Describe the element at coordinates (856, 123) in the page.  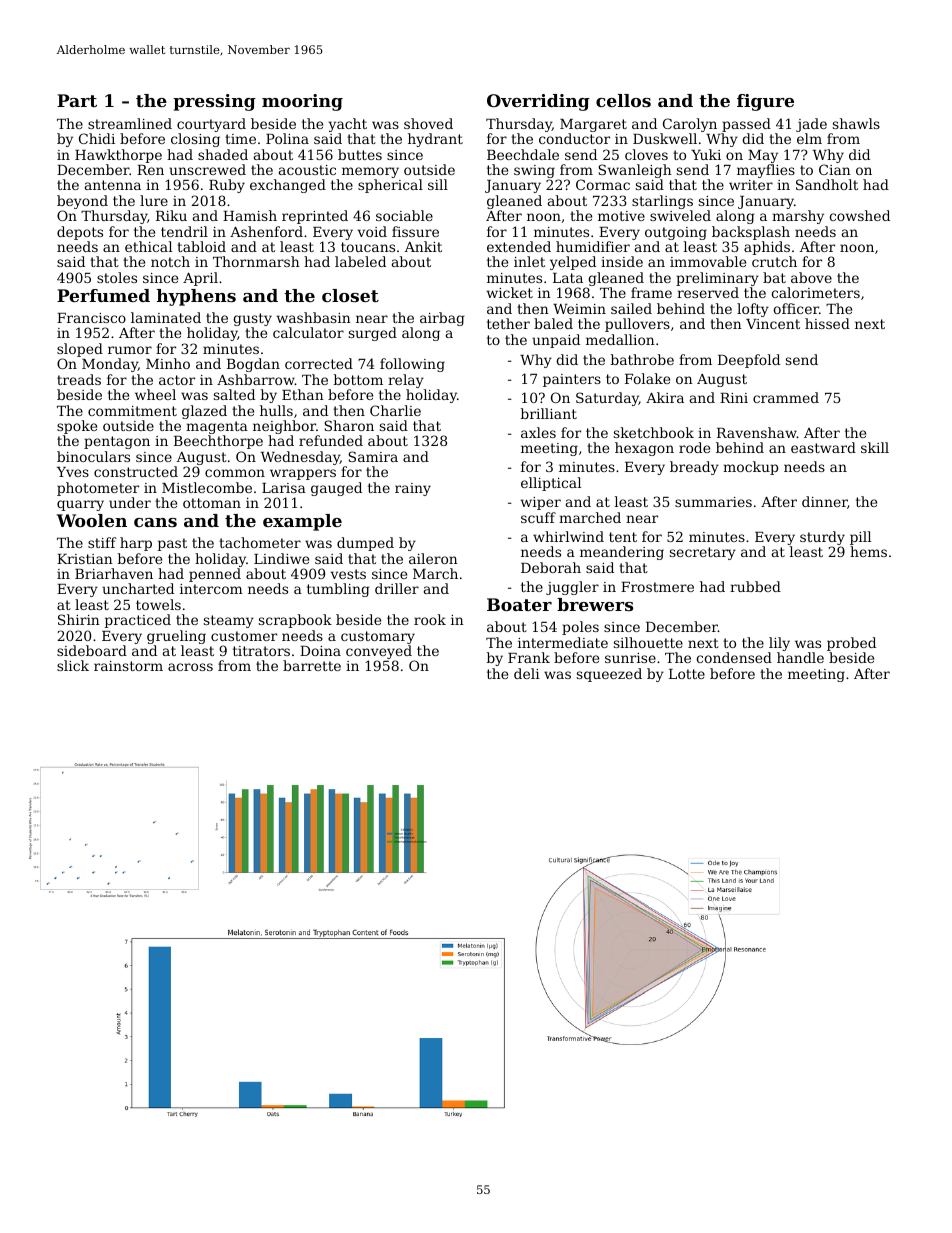
I see `shawls` at that location.
